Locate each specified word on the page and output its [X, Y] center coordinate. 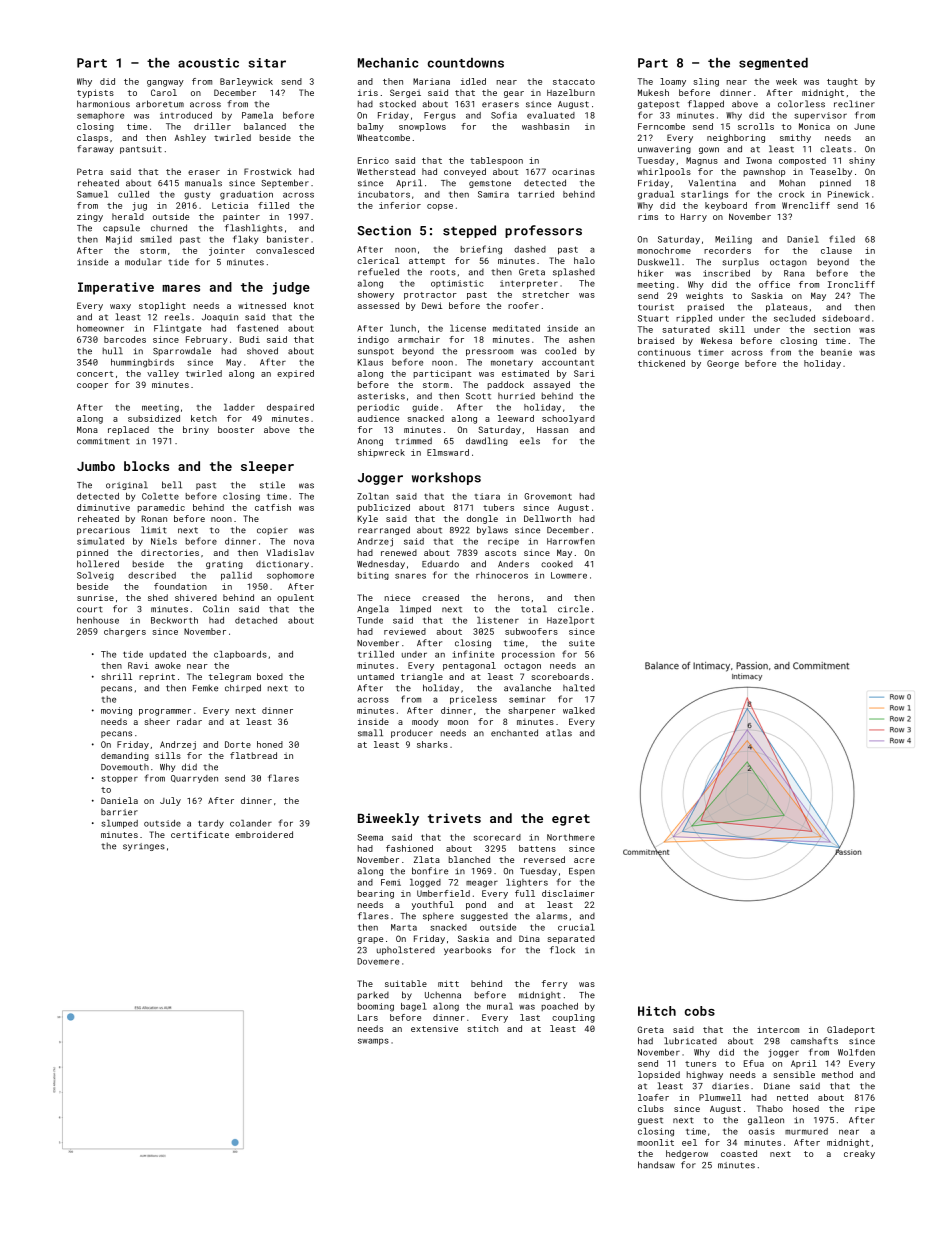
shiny [862, 161]
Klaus [370, 362]
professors [543, 231]
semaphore [100, 116]
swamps [373, 1041]
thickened [661, 363]
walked [579, 710]
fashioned [409, 848]
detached [256, 620]
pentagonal [469, 666]
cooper [92, 386]
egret [571, 820]
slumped [119, 824]
